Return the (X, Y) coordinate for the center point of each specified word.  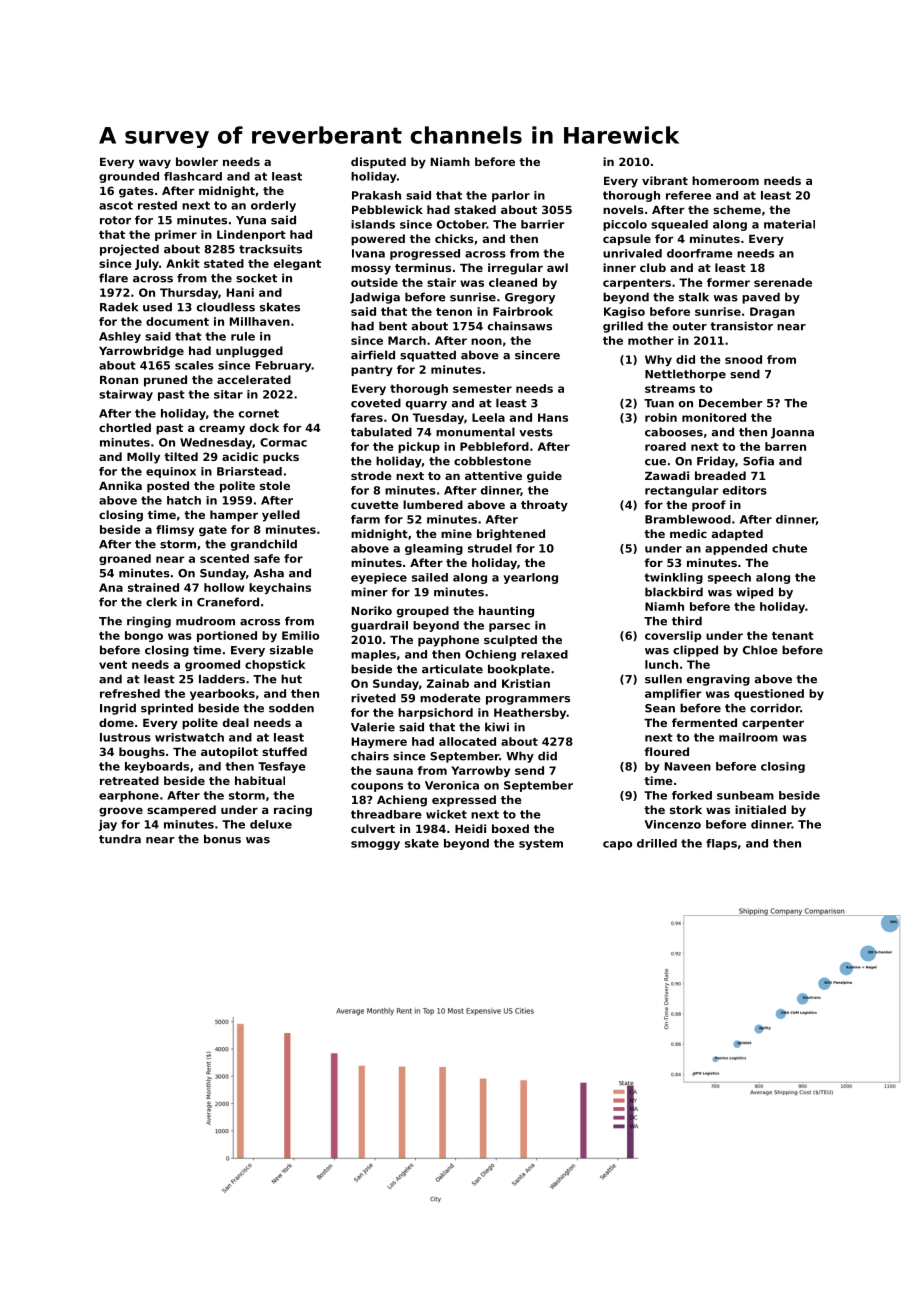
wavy (155, 164)
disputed (378, 163)
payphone (448, 641)
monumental (475, 432)
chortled (125, 427)
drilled (657, 843)
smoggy (375, 845)
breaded (720, 475)
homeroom (725, 180)
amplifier (673, 694)
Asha (269, 573)
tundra (120, 839)
